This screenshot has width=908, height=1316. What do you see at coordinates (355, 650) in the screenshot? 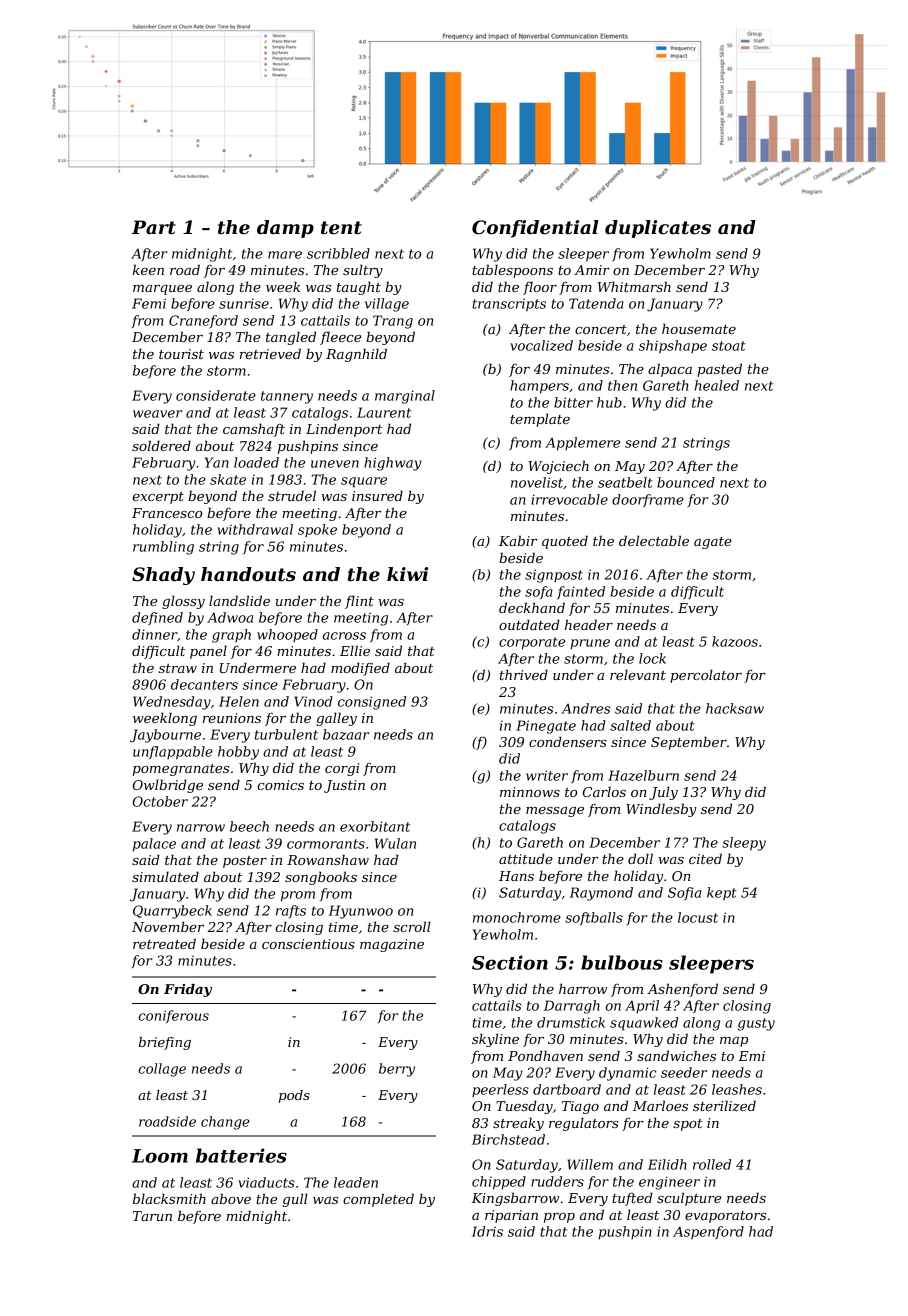
I see `Ellie` at bounding box center [355, 650].
